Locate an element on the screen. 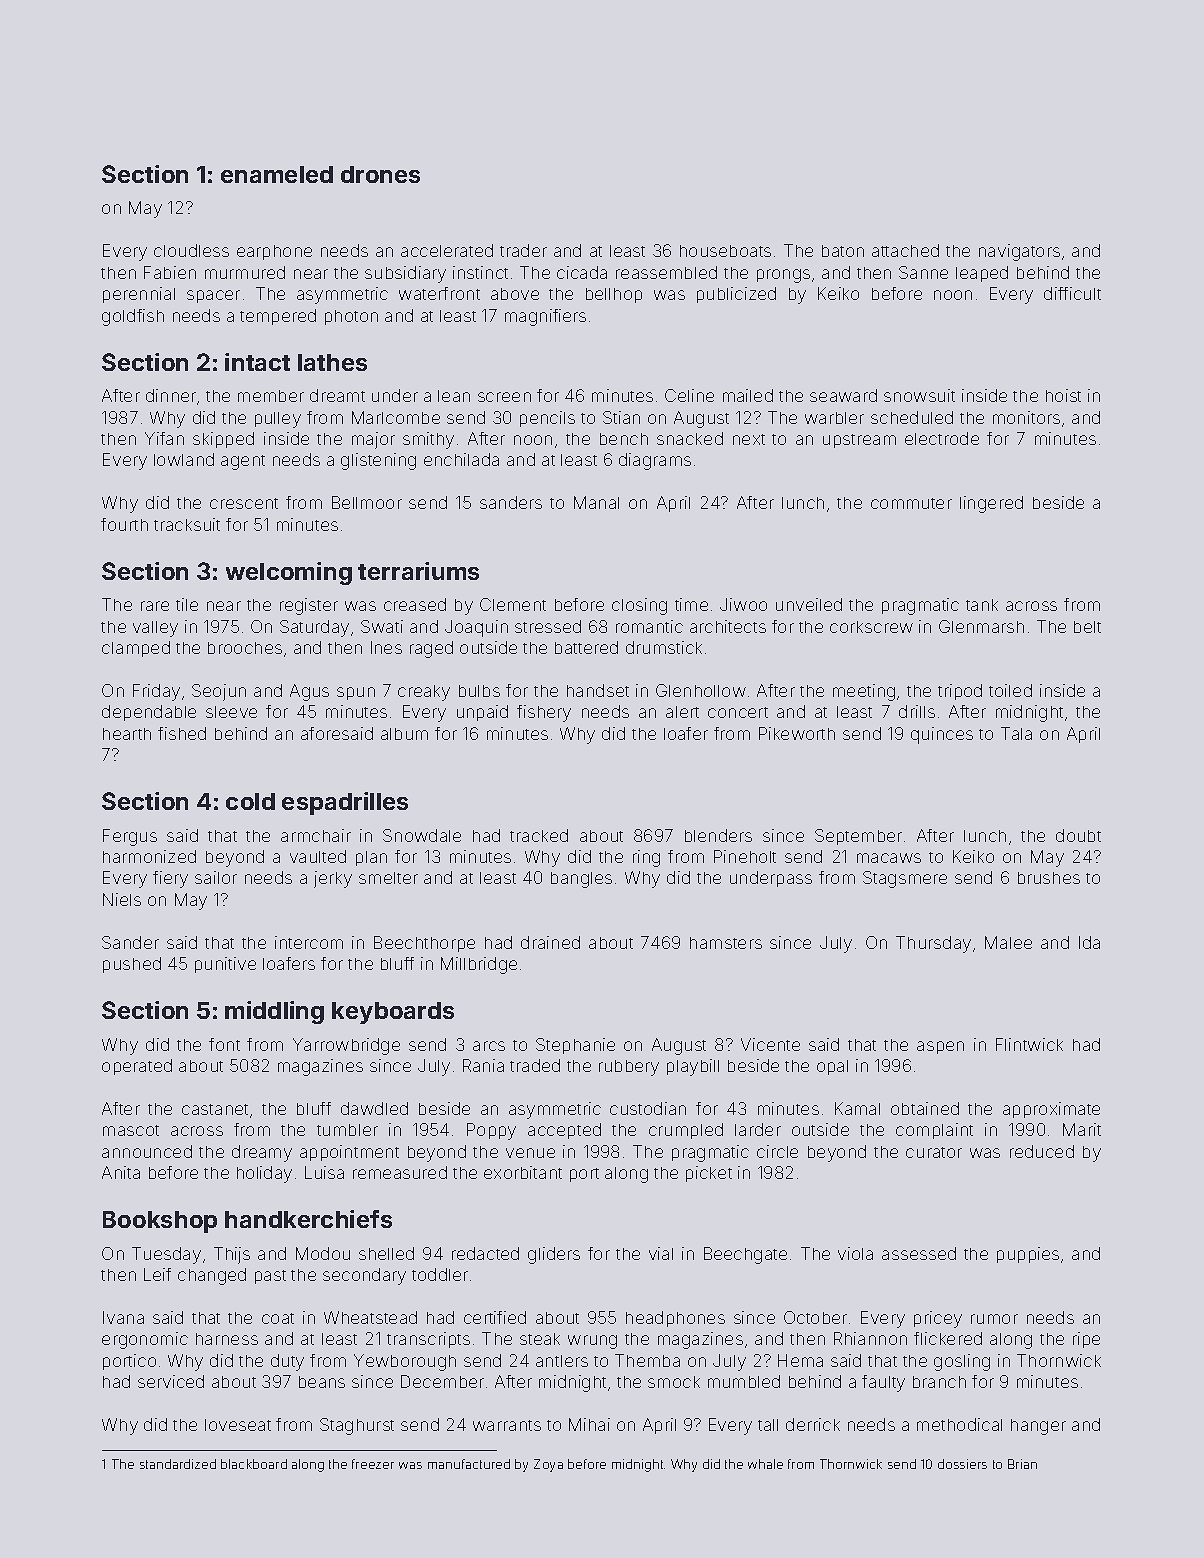  Malee is located at coordinates (1008, 942).
